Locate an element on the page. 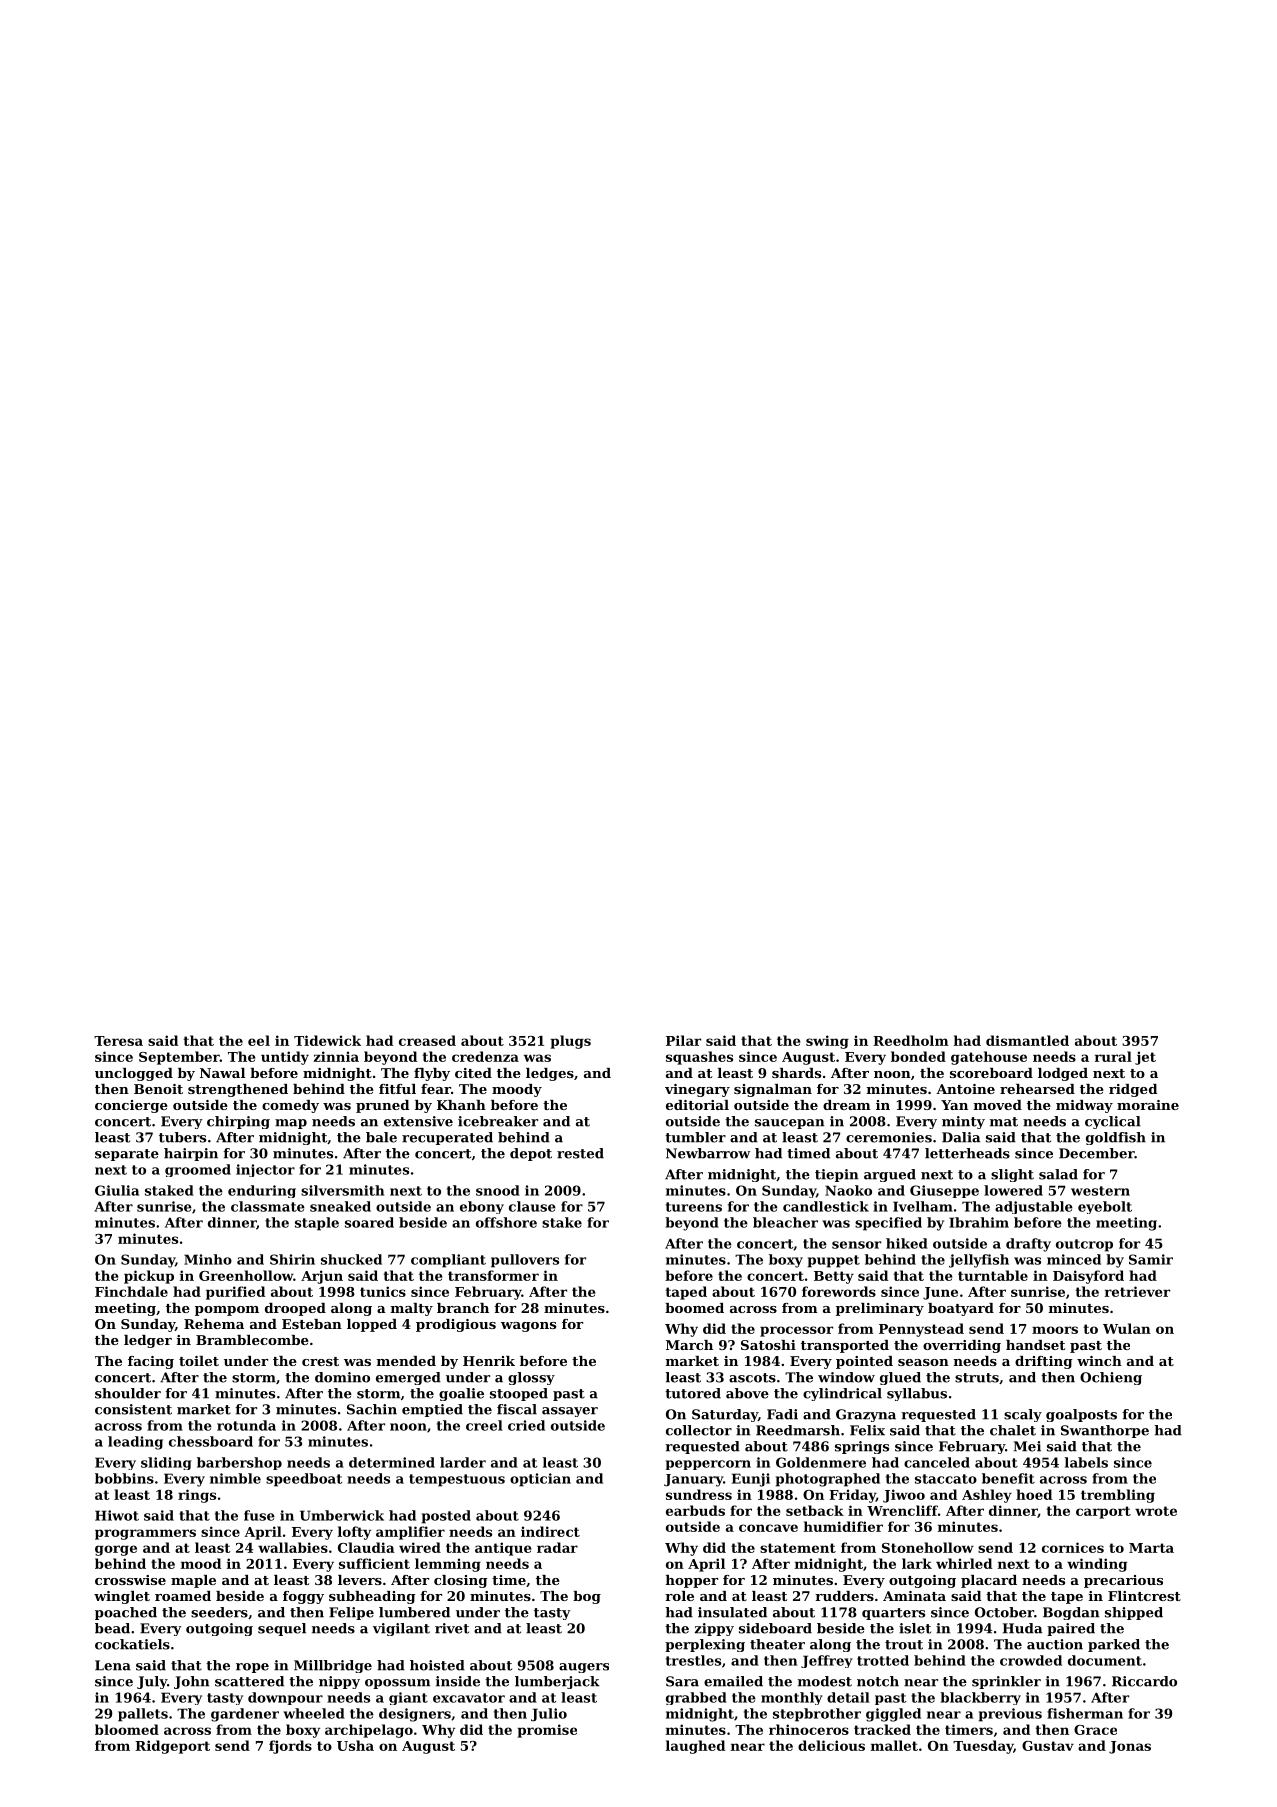 The width and height of the image is (1277, 1807). foggy is located at coordinates (303, 1597).
